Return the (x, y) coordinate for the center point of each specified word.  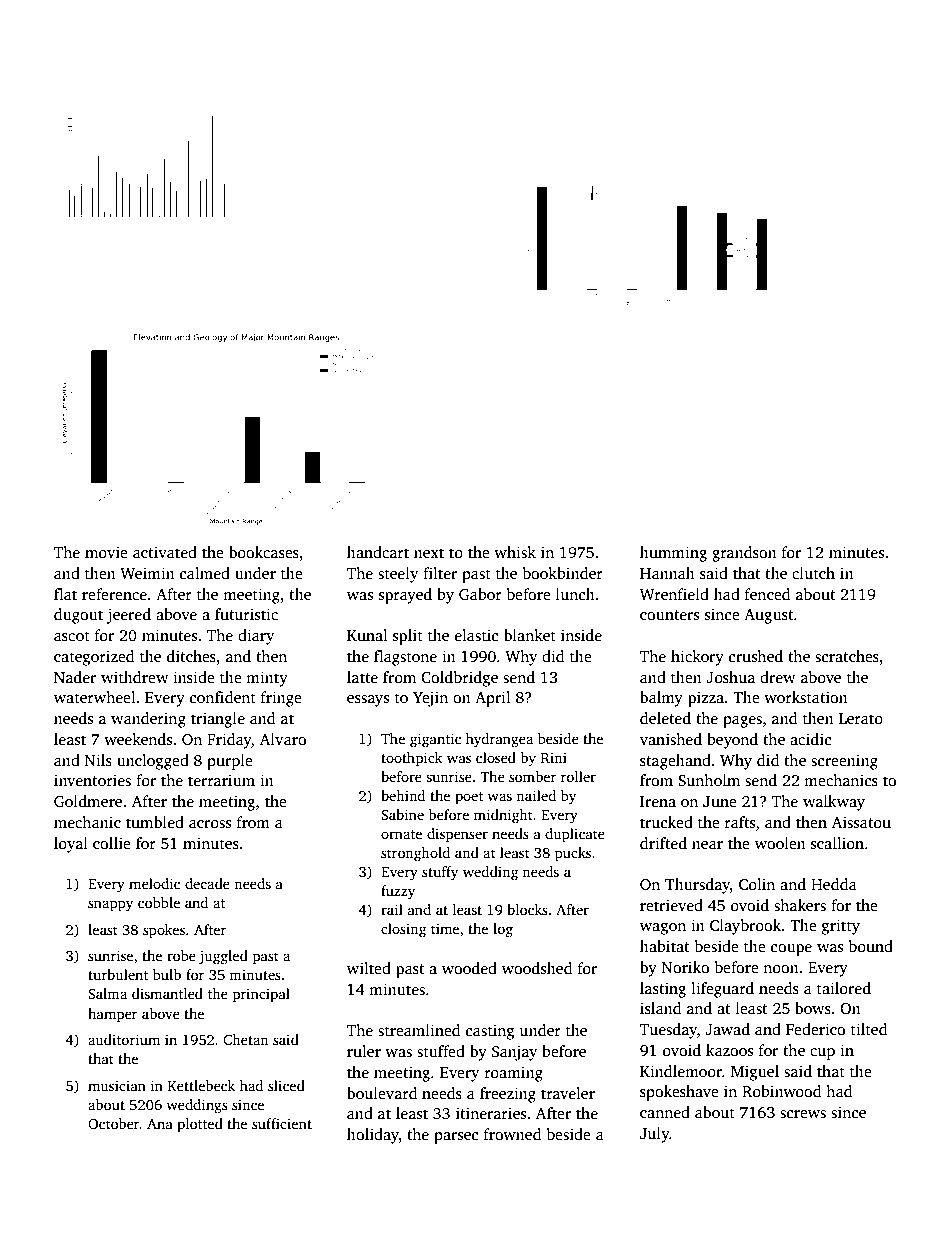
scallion (837, 843)
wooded (469, 968)
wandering (148, 720)
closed (496, 757)
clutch (813, 573)
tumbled (155, 822)
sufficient (282, 1123)
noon (781, 969)
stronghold (415, 854)
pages (742, 722)
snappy (110, 906)
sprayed (405, 596)
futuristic (246, 614)
